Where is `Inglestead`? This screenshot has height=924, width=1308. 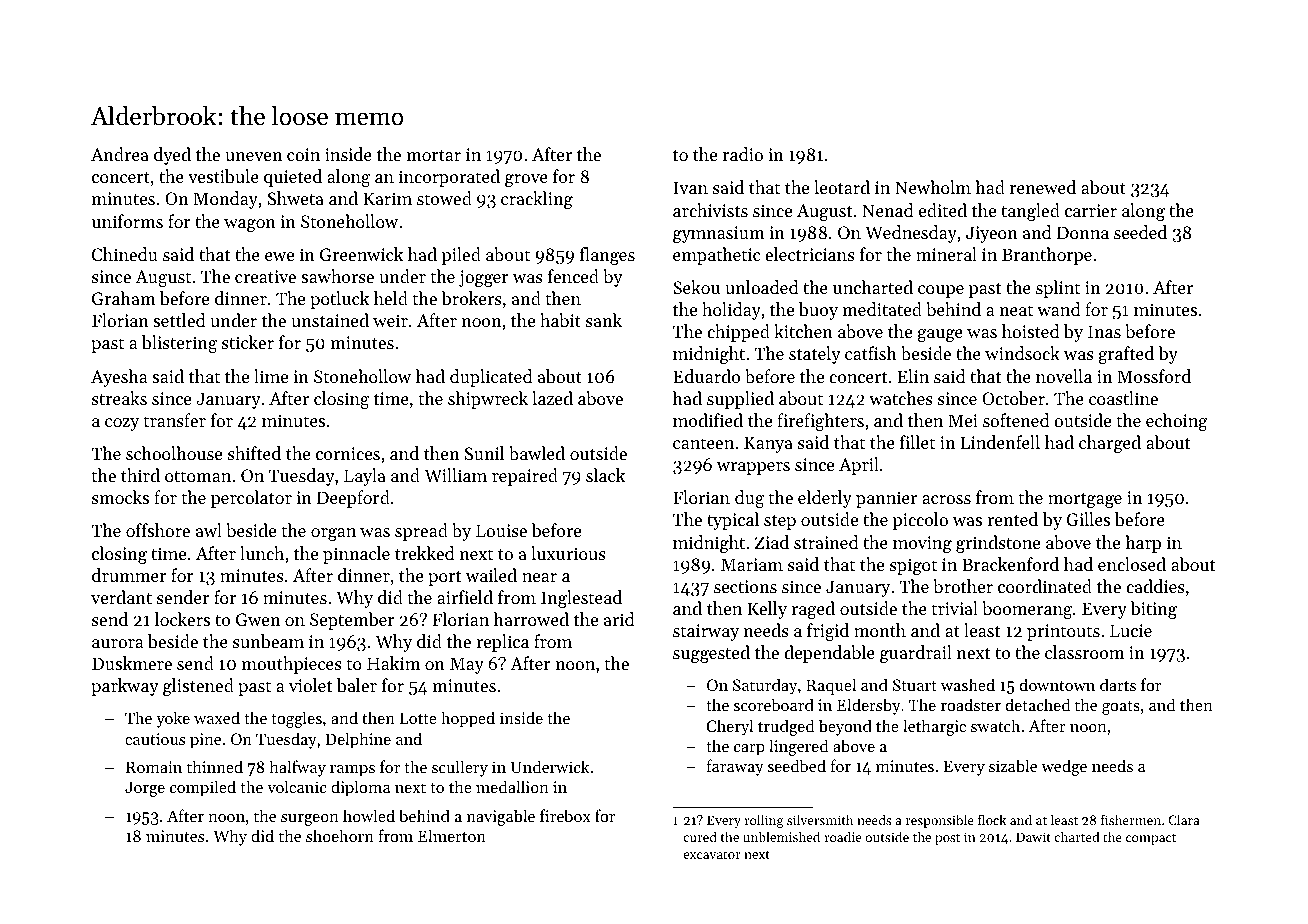 Inglestead is located at coordinates (581, 599).
